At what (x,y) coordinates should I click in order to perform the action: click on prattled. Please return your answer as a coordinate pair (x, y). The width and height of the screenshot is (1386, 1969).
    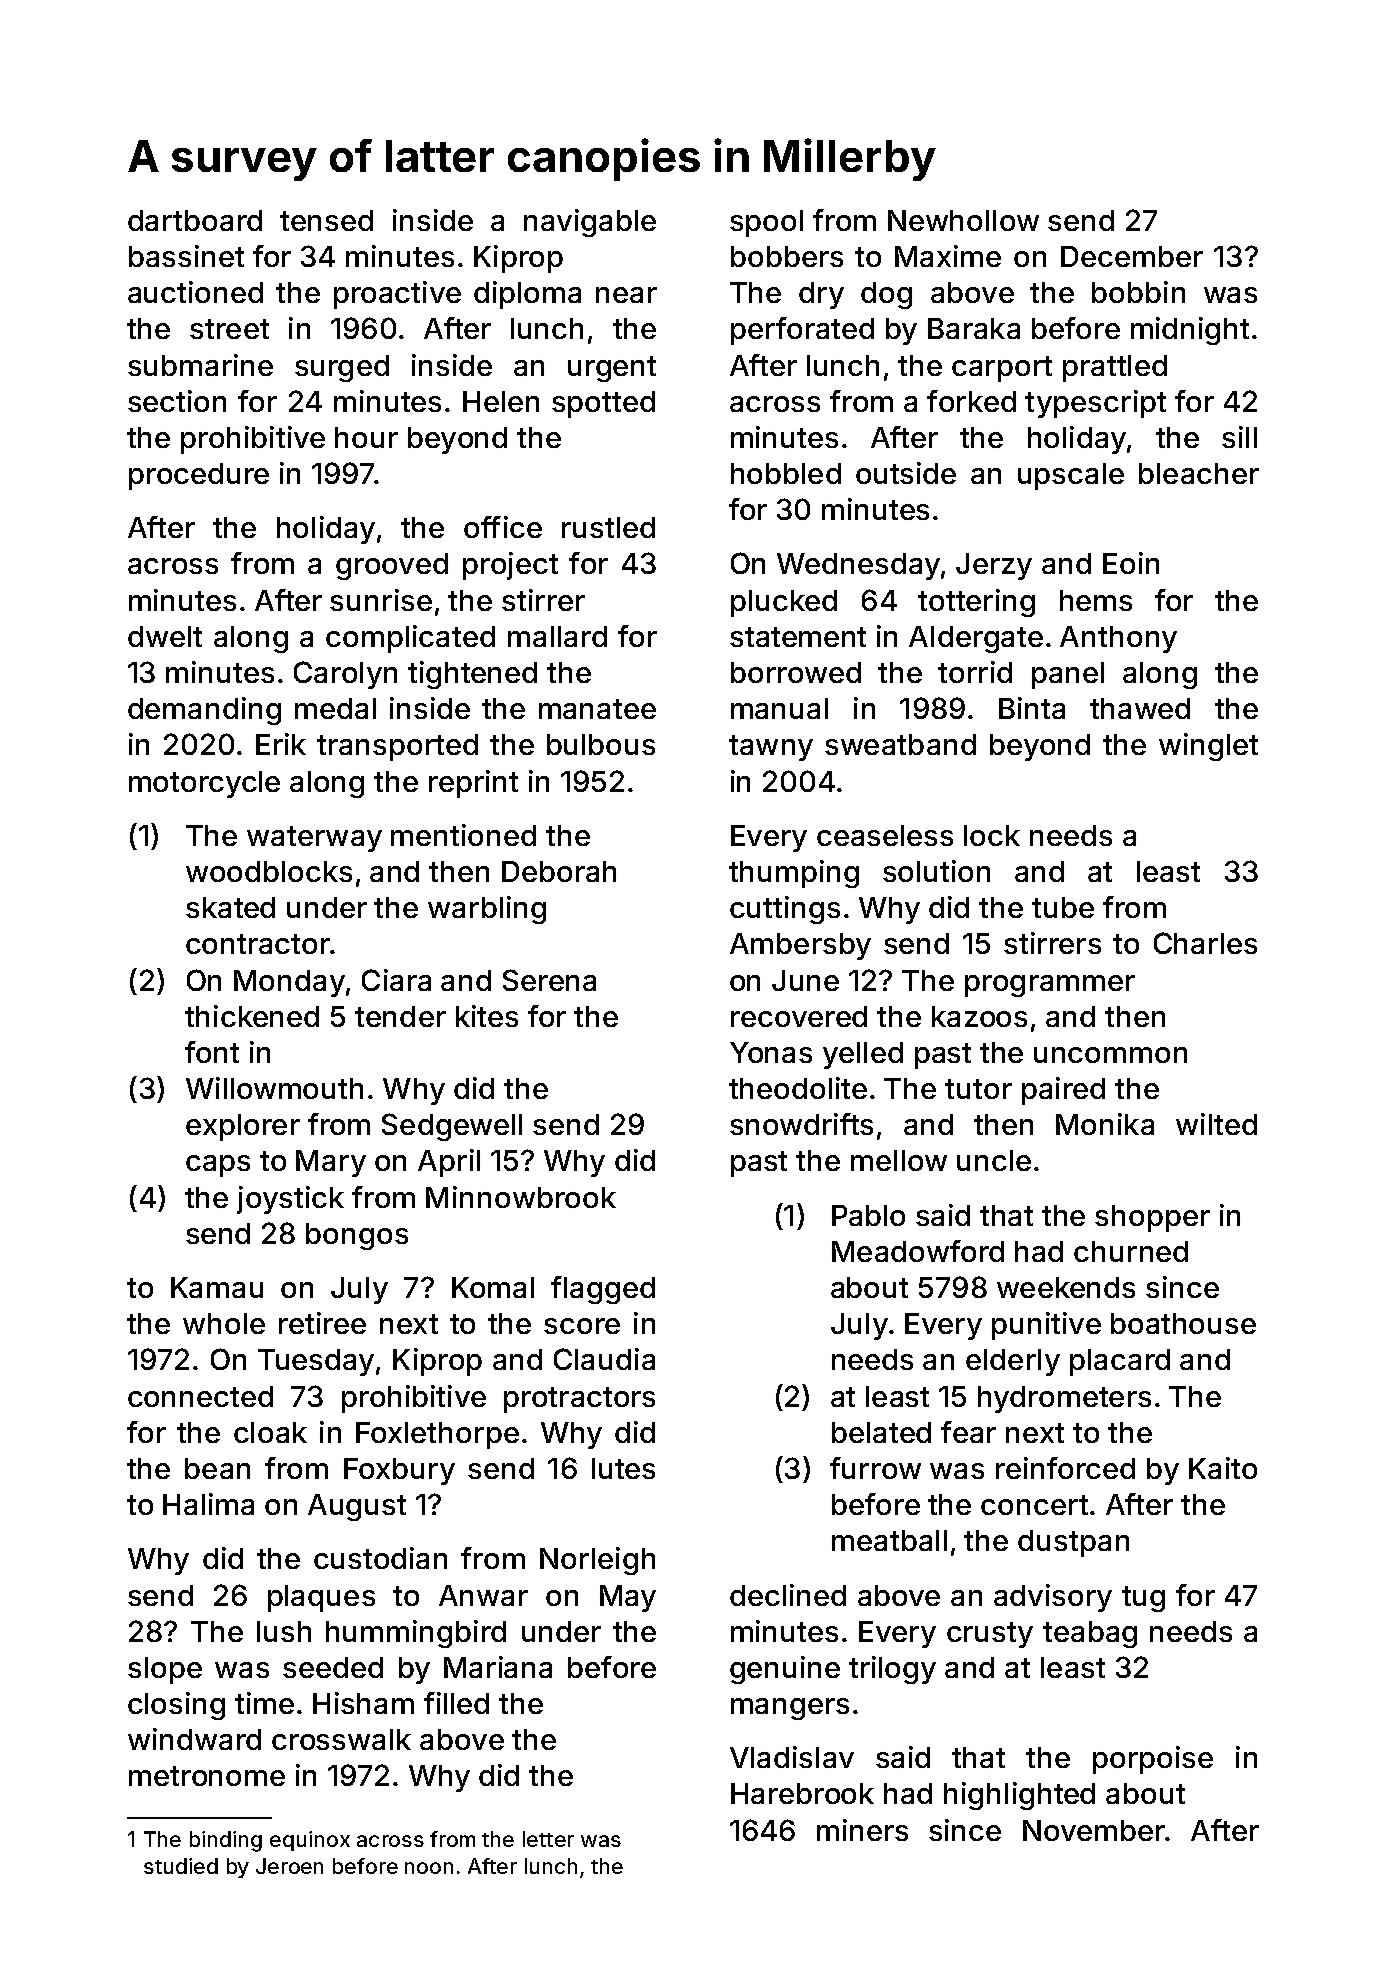
    Looking at the image, I should click on (1115, 368).
